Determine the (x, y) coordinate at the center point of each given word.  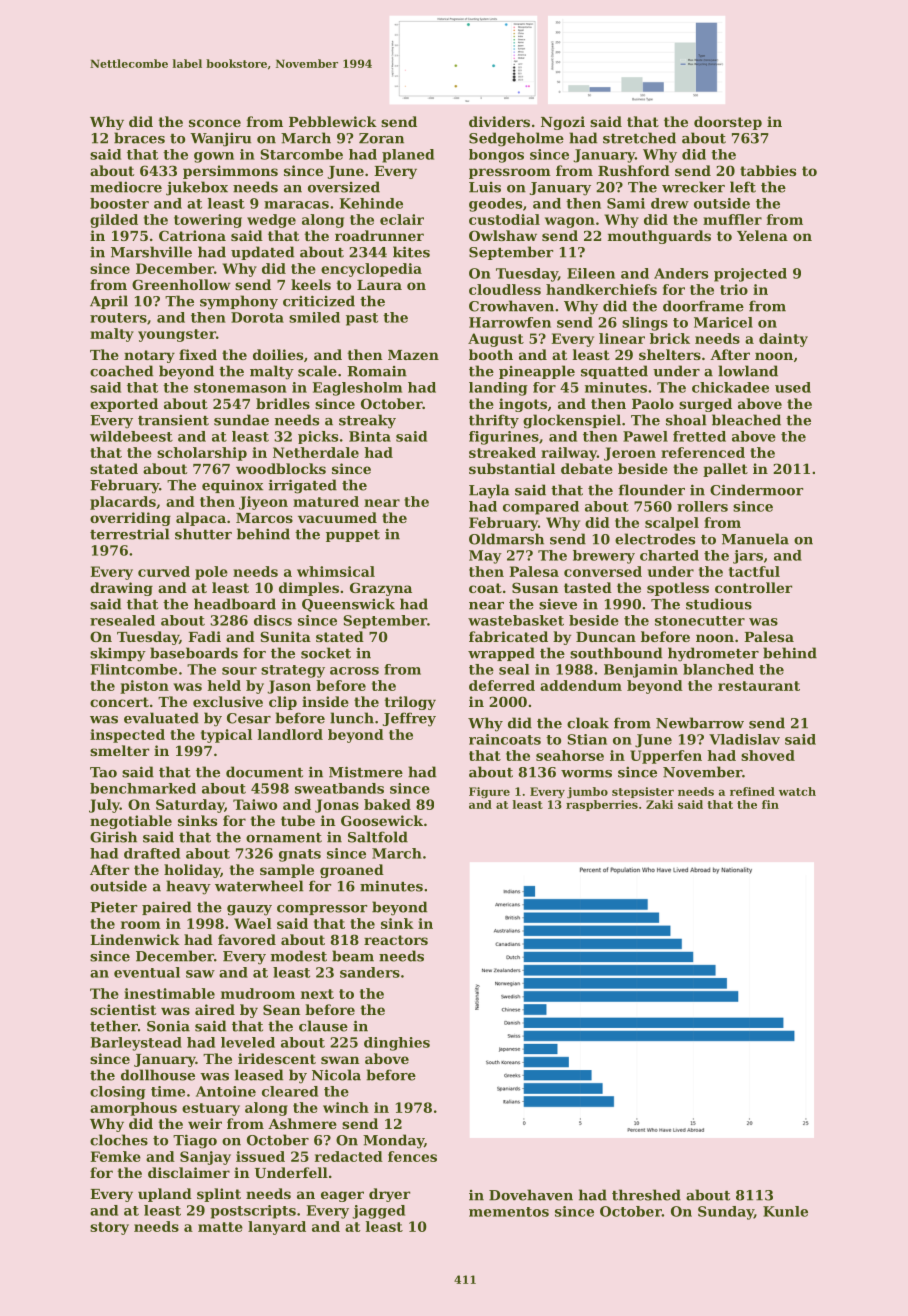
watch (797, 791)
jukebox (197, 188)
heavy (188, 887)
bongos (496, 156)
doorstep (728, 123)
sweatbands (339, 788)
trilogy (410, 703)
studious (719, 604)
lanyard (277, 1228)
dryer (389, 1195)
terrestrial (130, 534)
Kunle (785, 1211)
